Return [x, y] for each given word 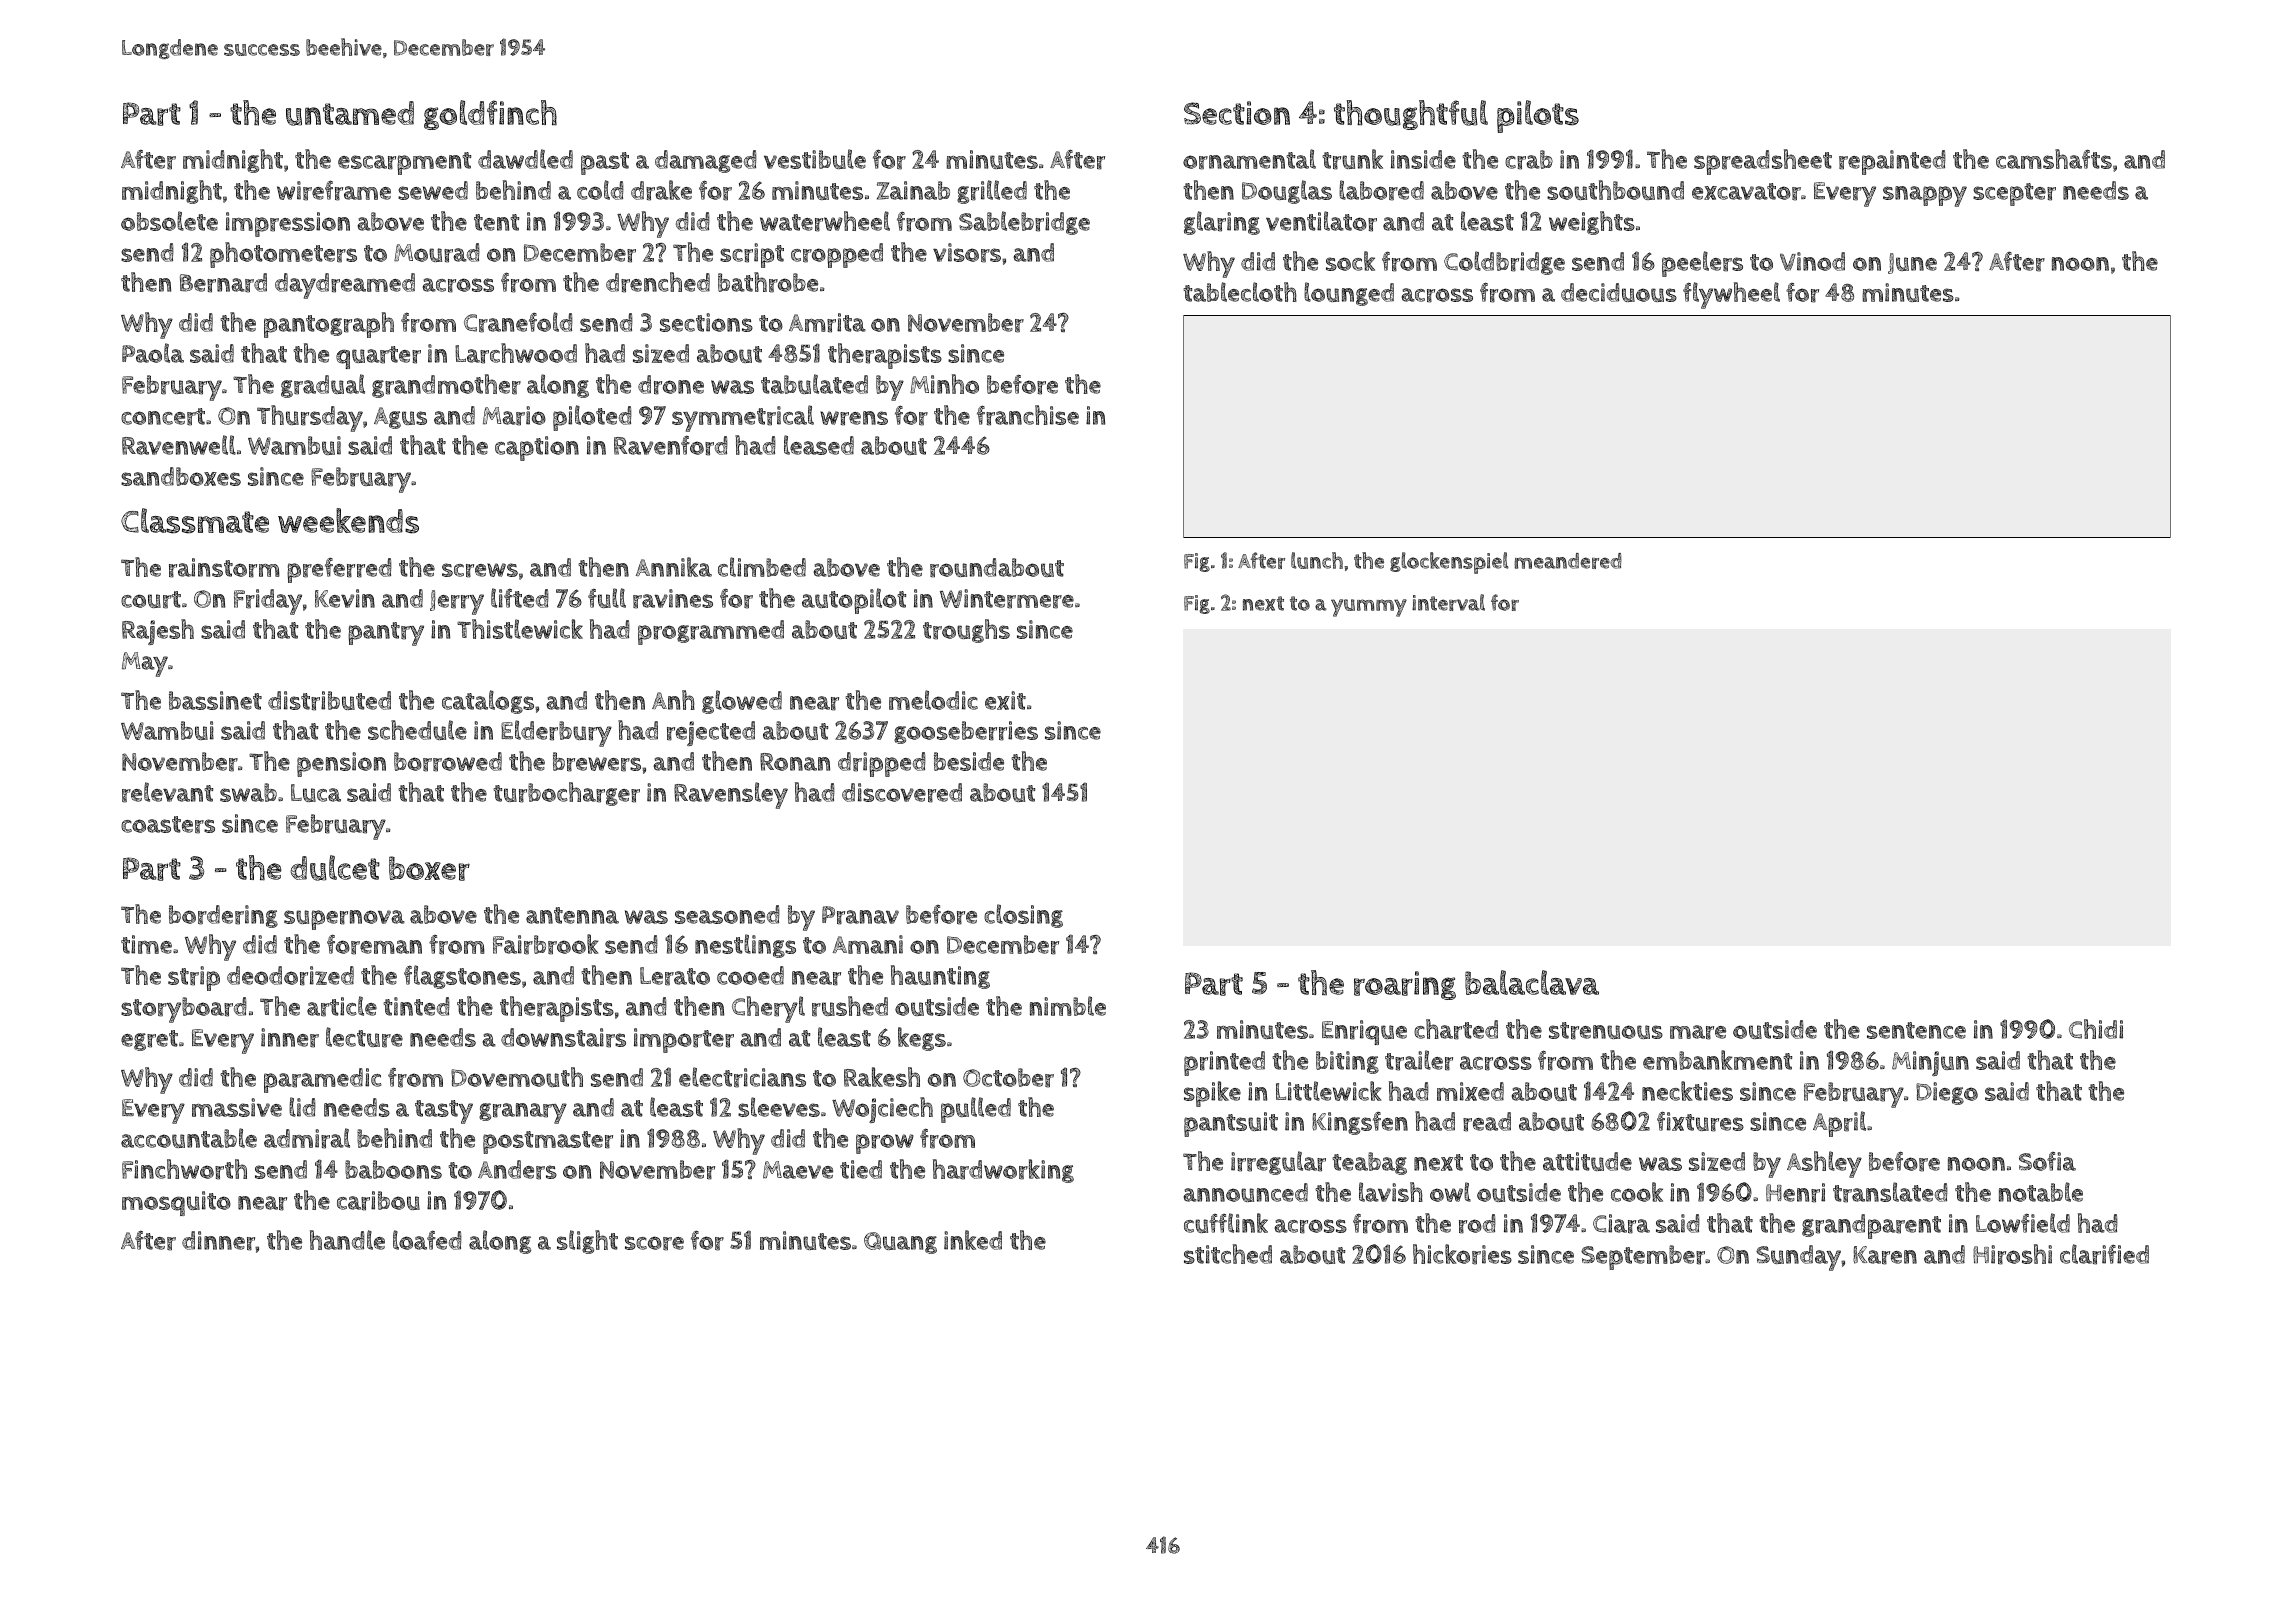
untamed [350, 113]
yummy [1369, 608]
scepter [2014, 194]
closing [1023, 916]
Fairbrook [545, 944]
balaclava [1532, 982]
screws [480, 570]
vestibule [815, 159]
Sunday [1798, 1258]
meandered [1568, 561]
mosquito [176, 1203]
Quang [900, 1243]
